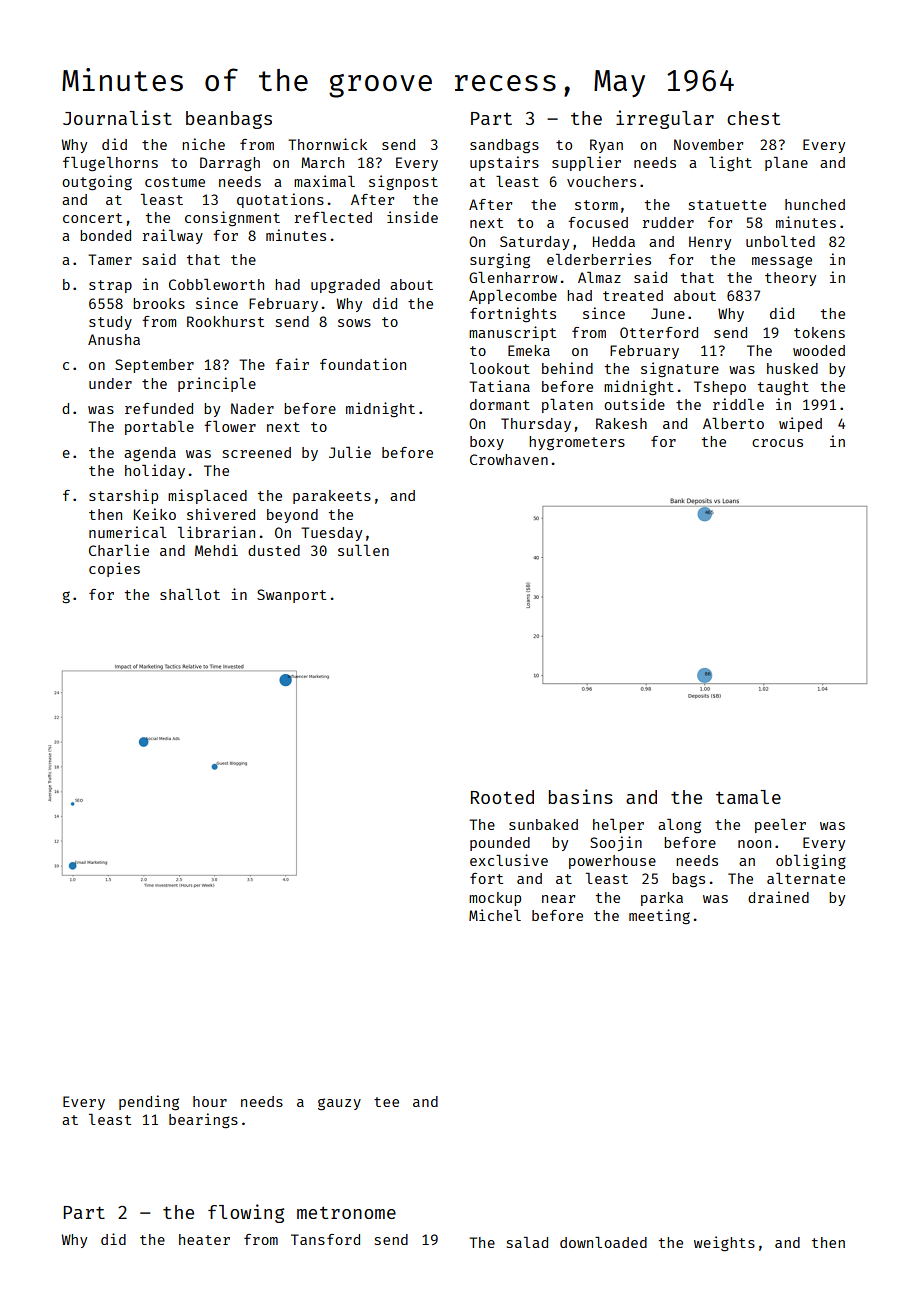 Image resolution: width=908 pixels, height=1316 pixels. Describe the element at coordinates (204, 1239) in the page. I see `heater` at that location.
